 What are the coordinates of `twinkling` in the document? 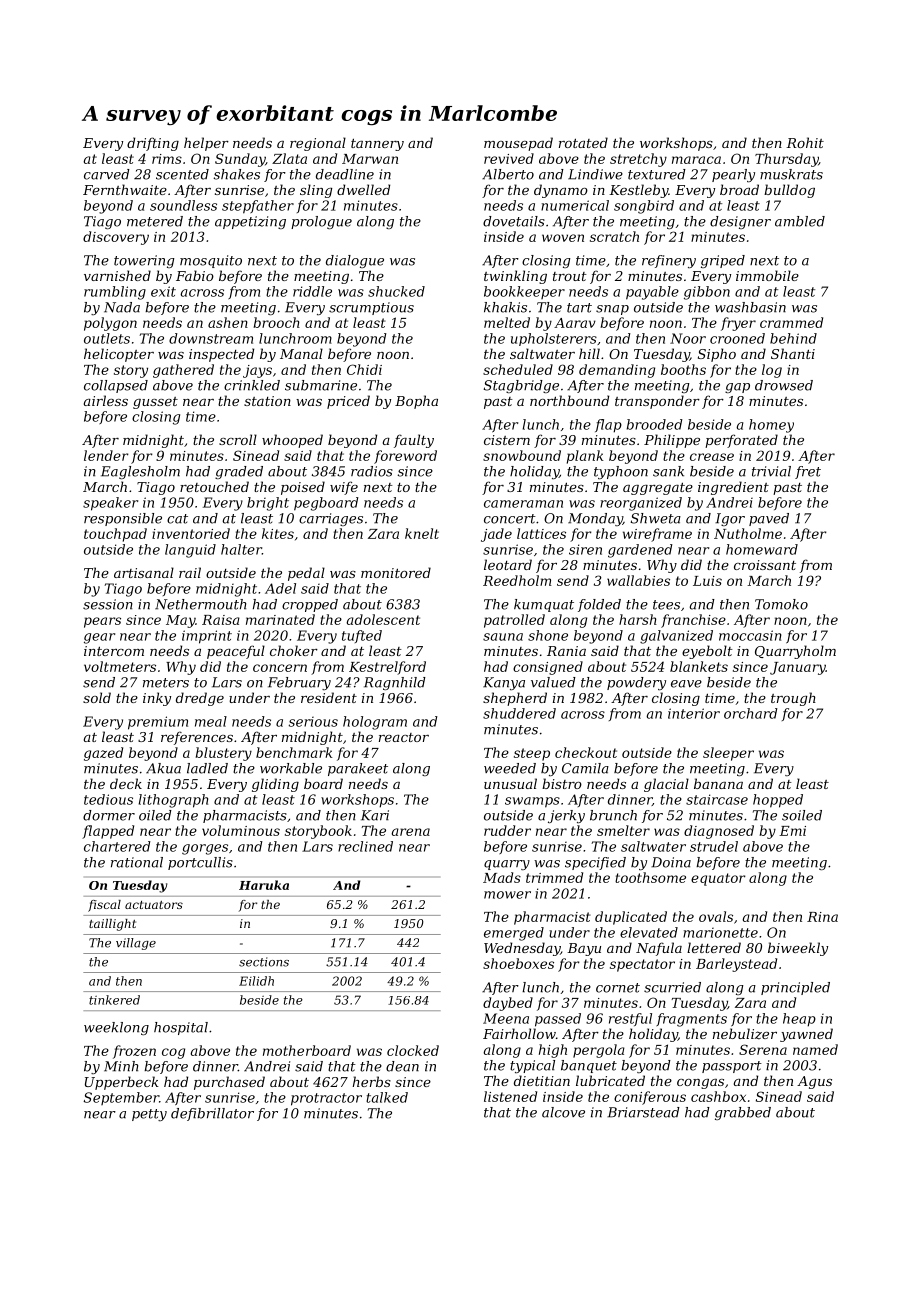 It's located at (515, 277).
